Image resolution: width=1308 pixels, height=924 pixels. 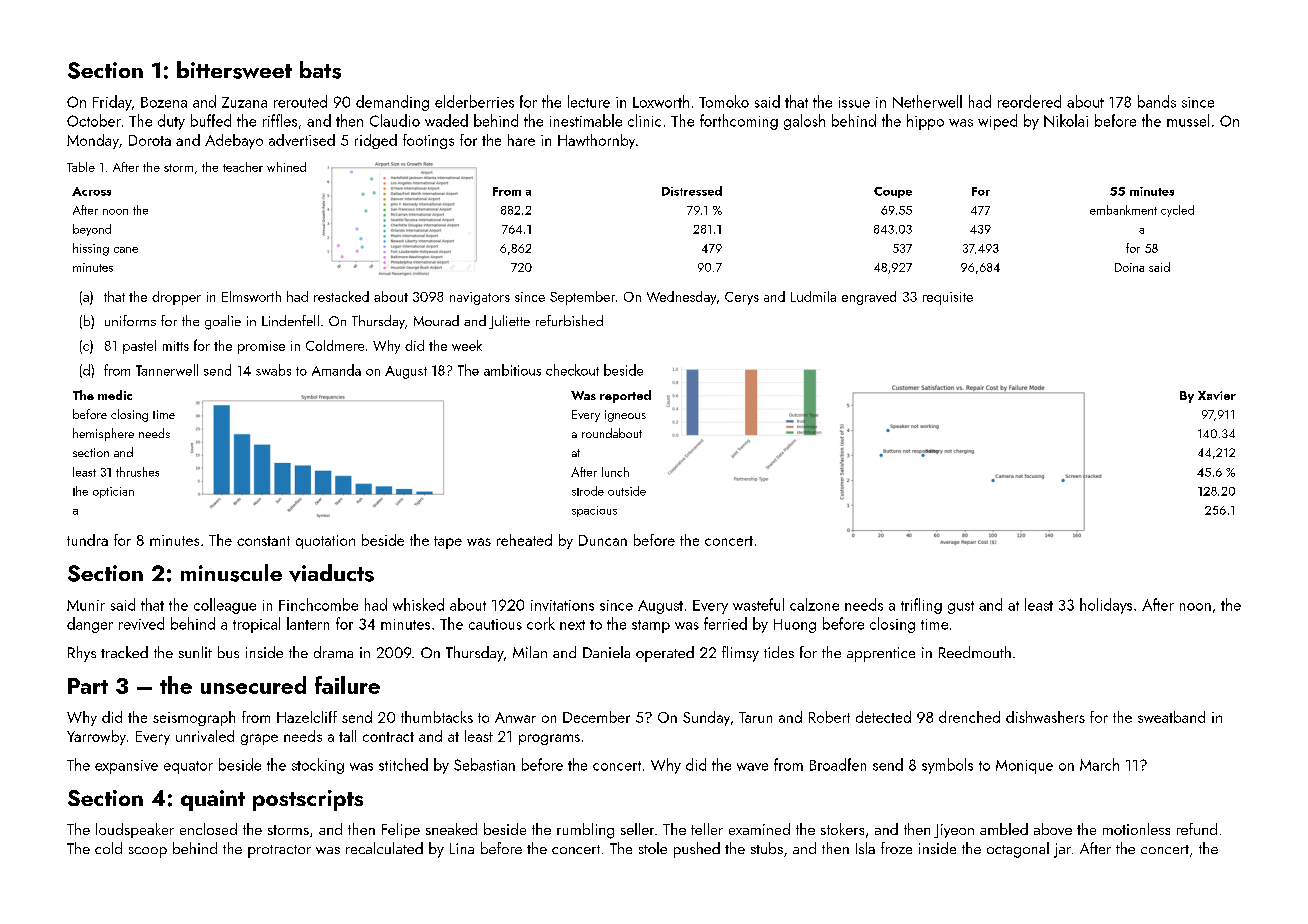 I want to click on Sebastian, so click(x=484, y=764).
